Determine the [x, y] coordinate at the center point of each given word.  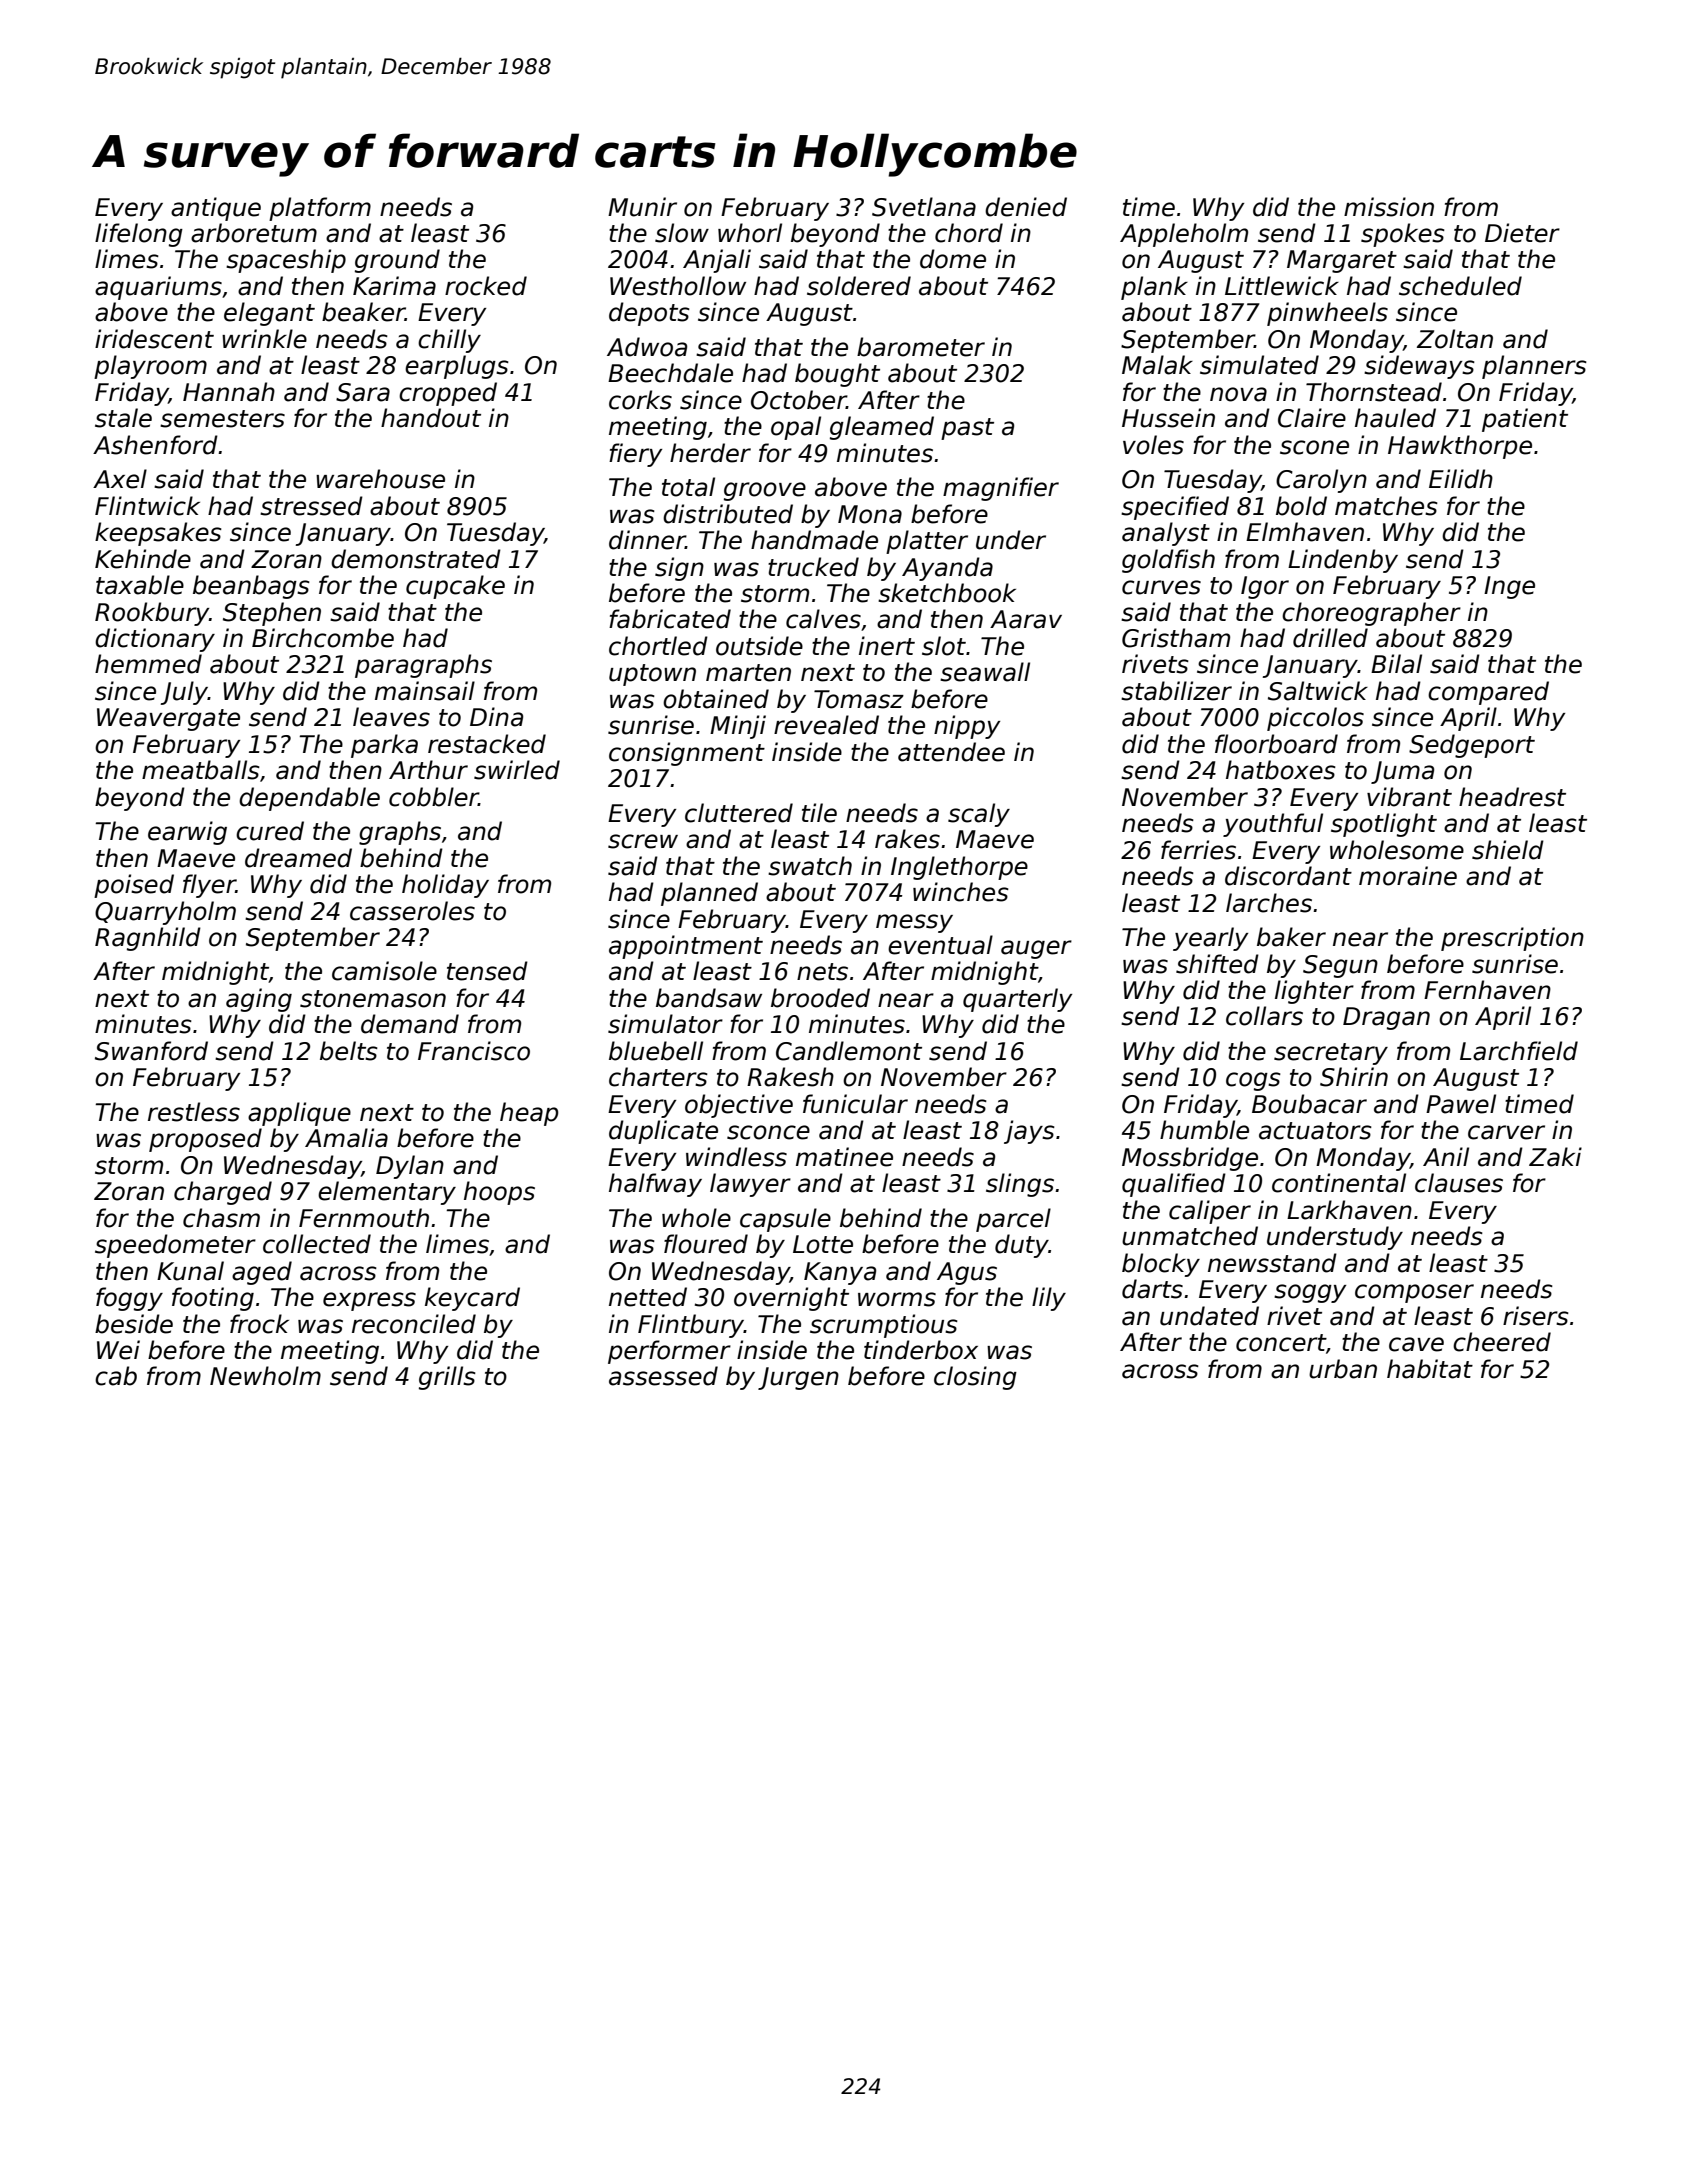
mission [1389, 207]
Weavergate [168, 719]
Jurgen [798, 1378]
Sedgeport [1472, 746]
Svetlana [924, 207]
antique [216, 209]
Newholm [265, 1376]
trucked [813, 567]
